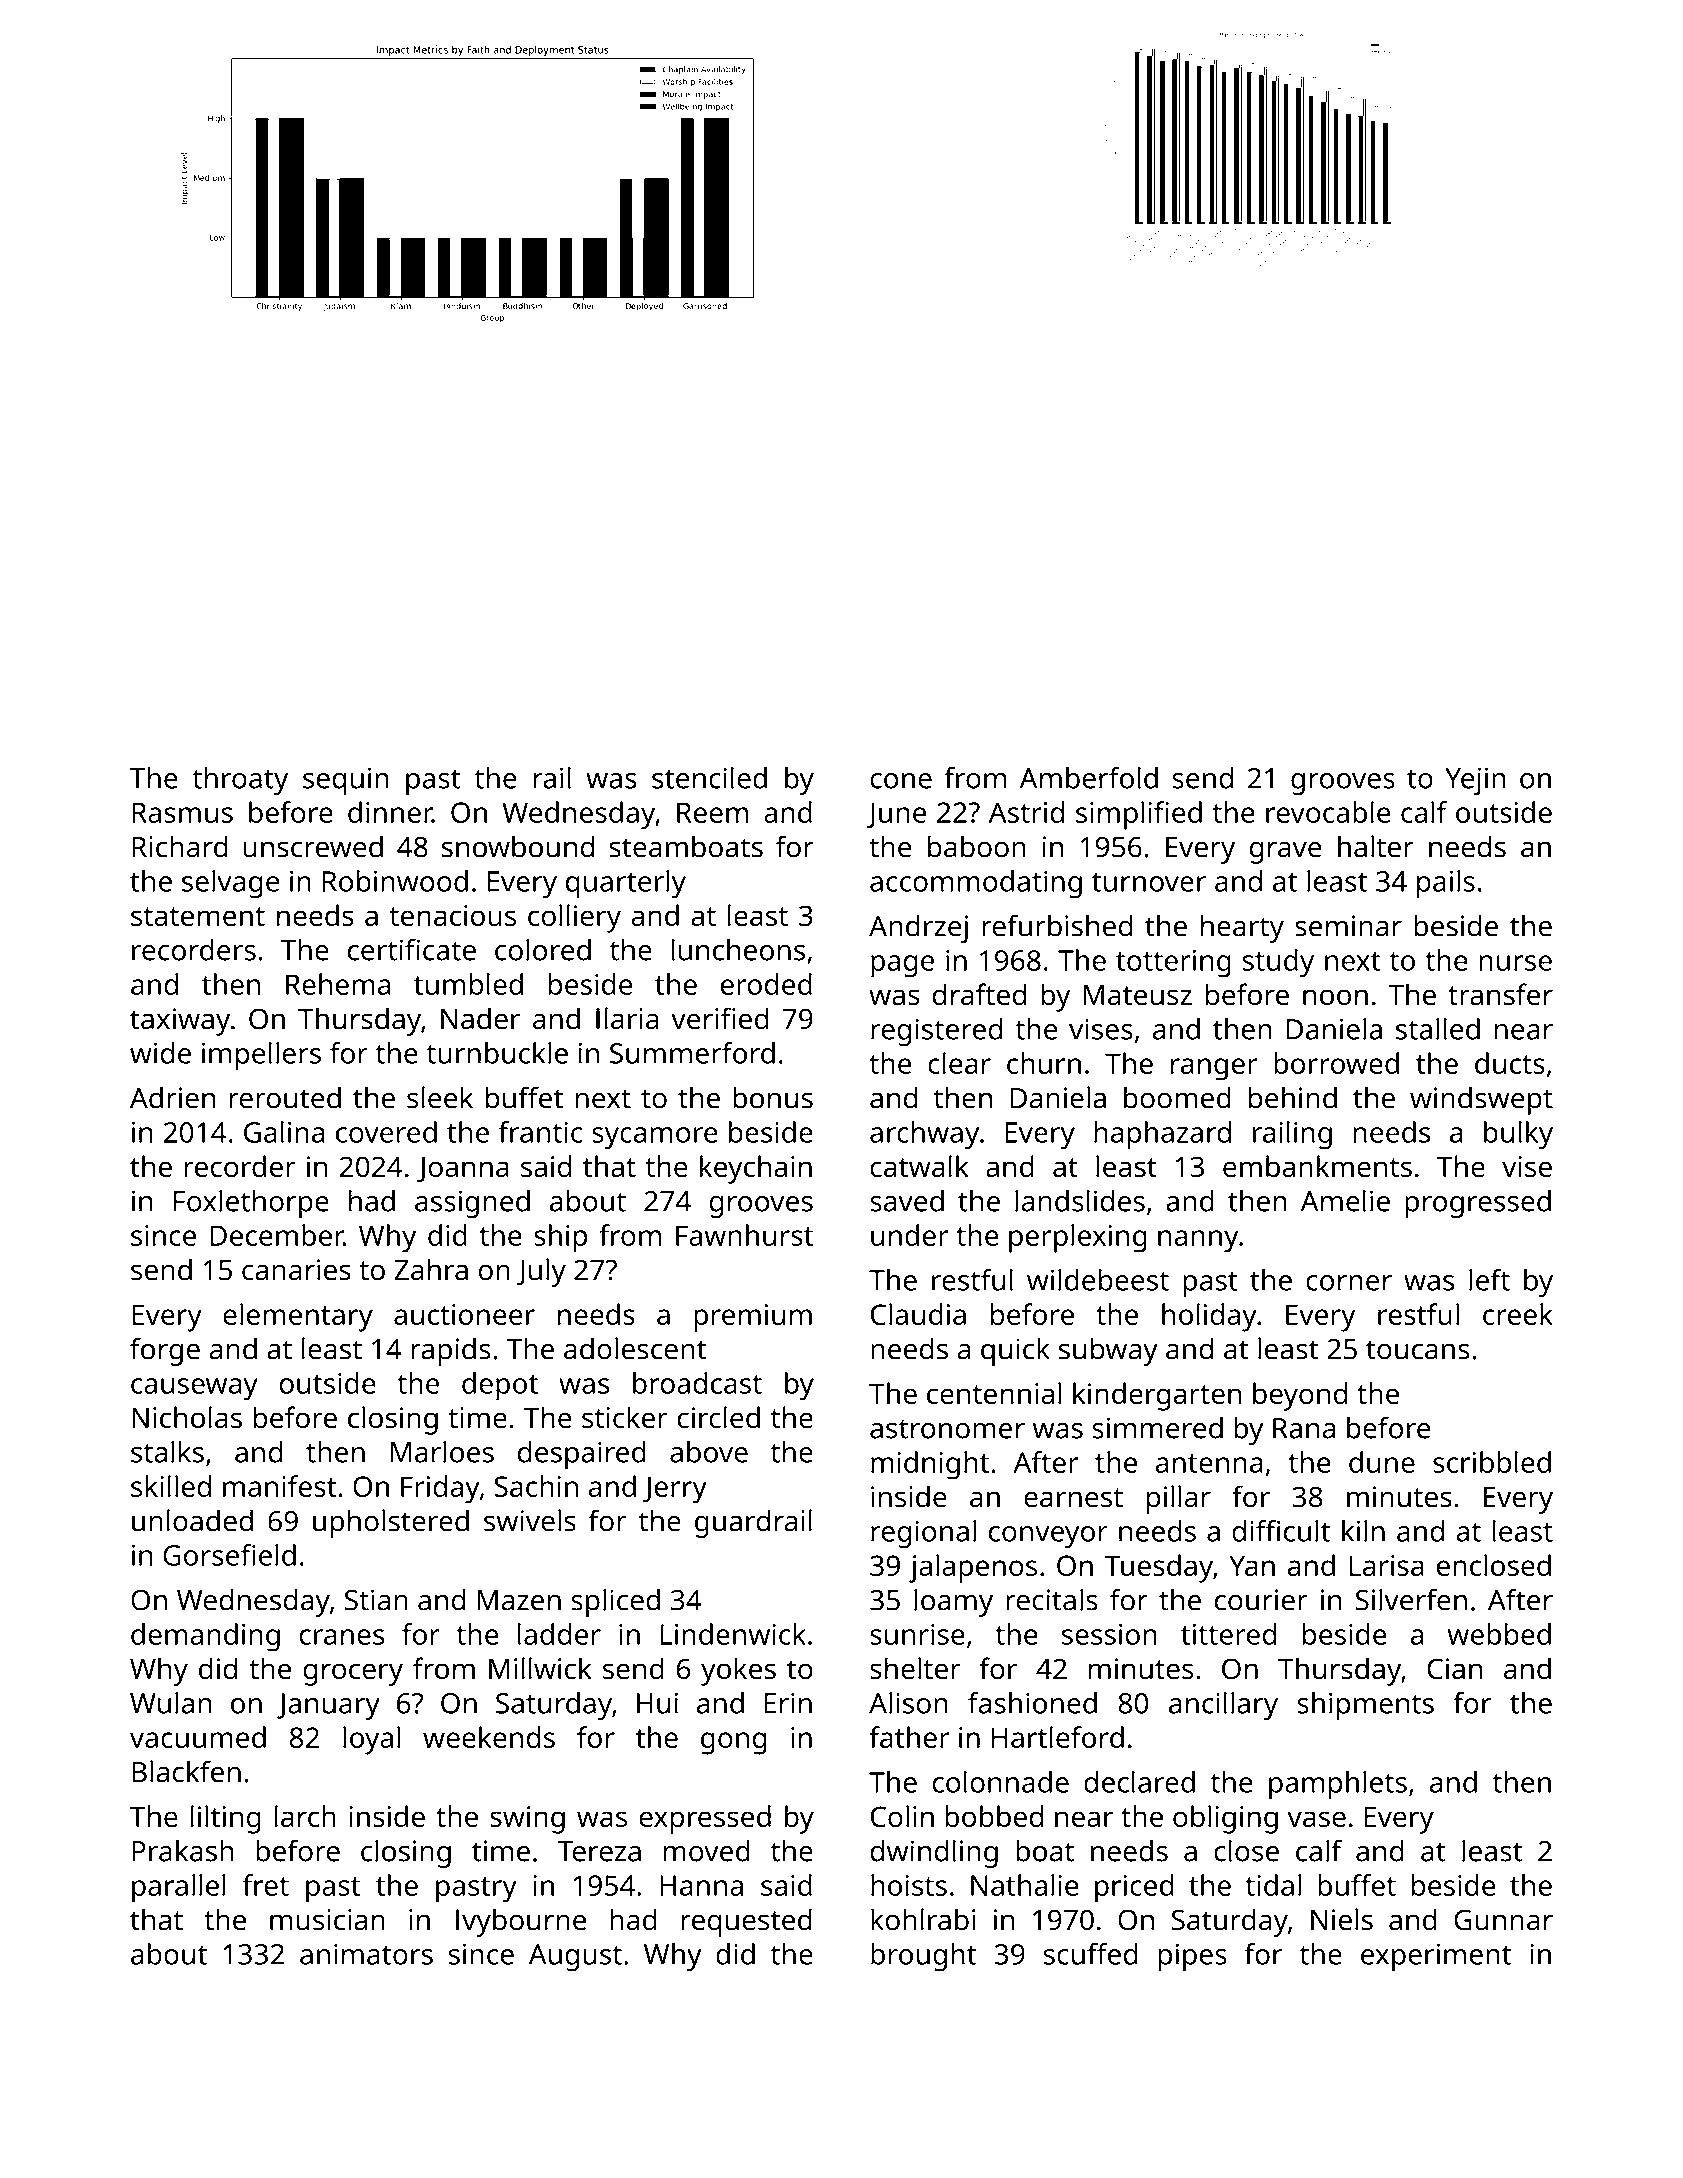  Describe the element at coordinates (205, 1637) in the screenshot. I see `demanding` at that location.
